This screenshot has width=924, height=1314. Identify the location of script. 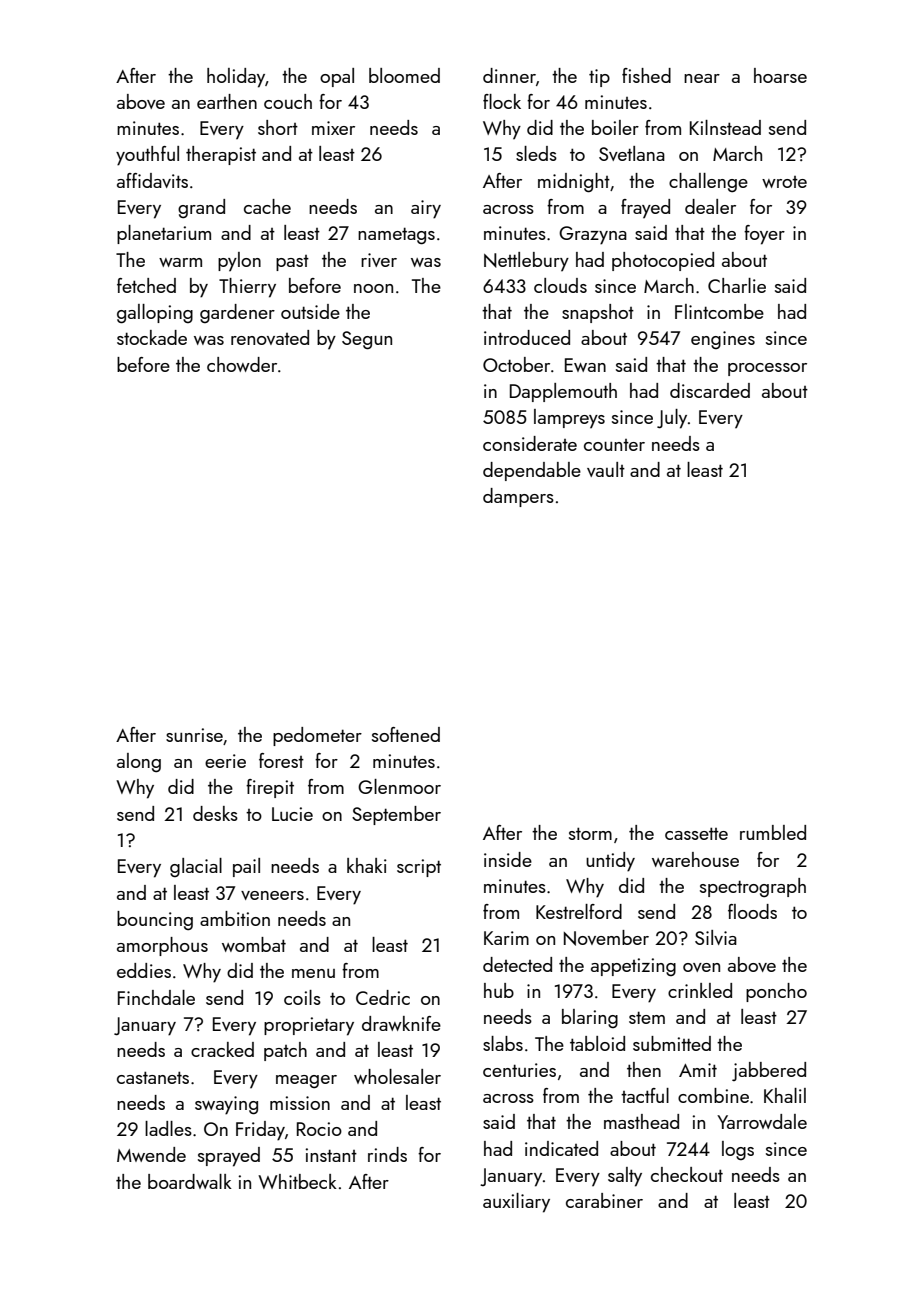
(419, 868).
